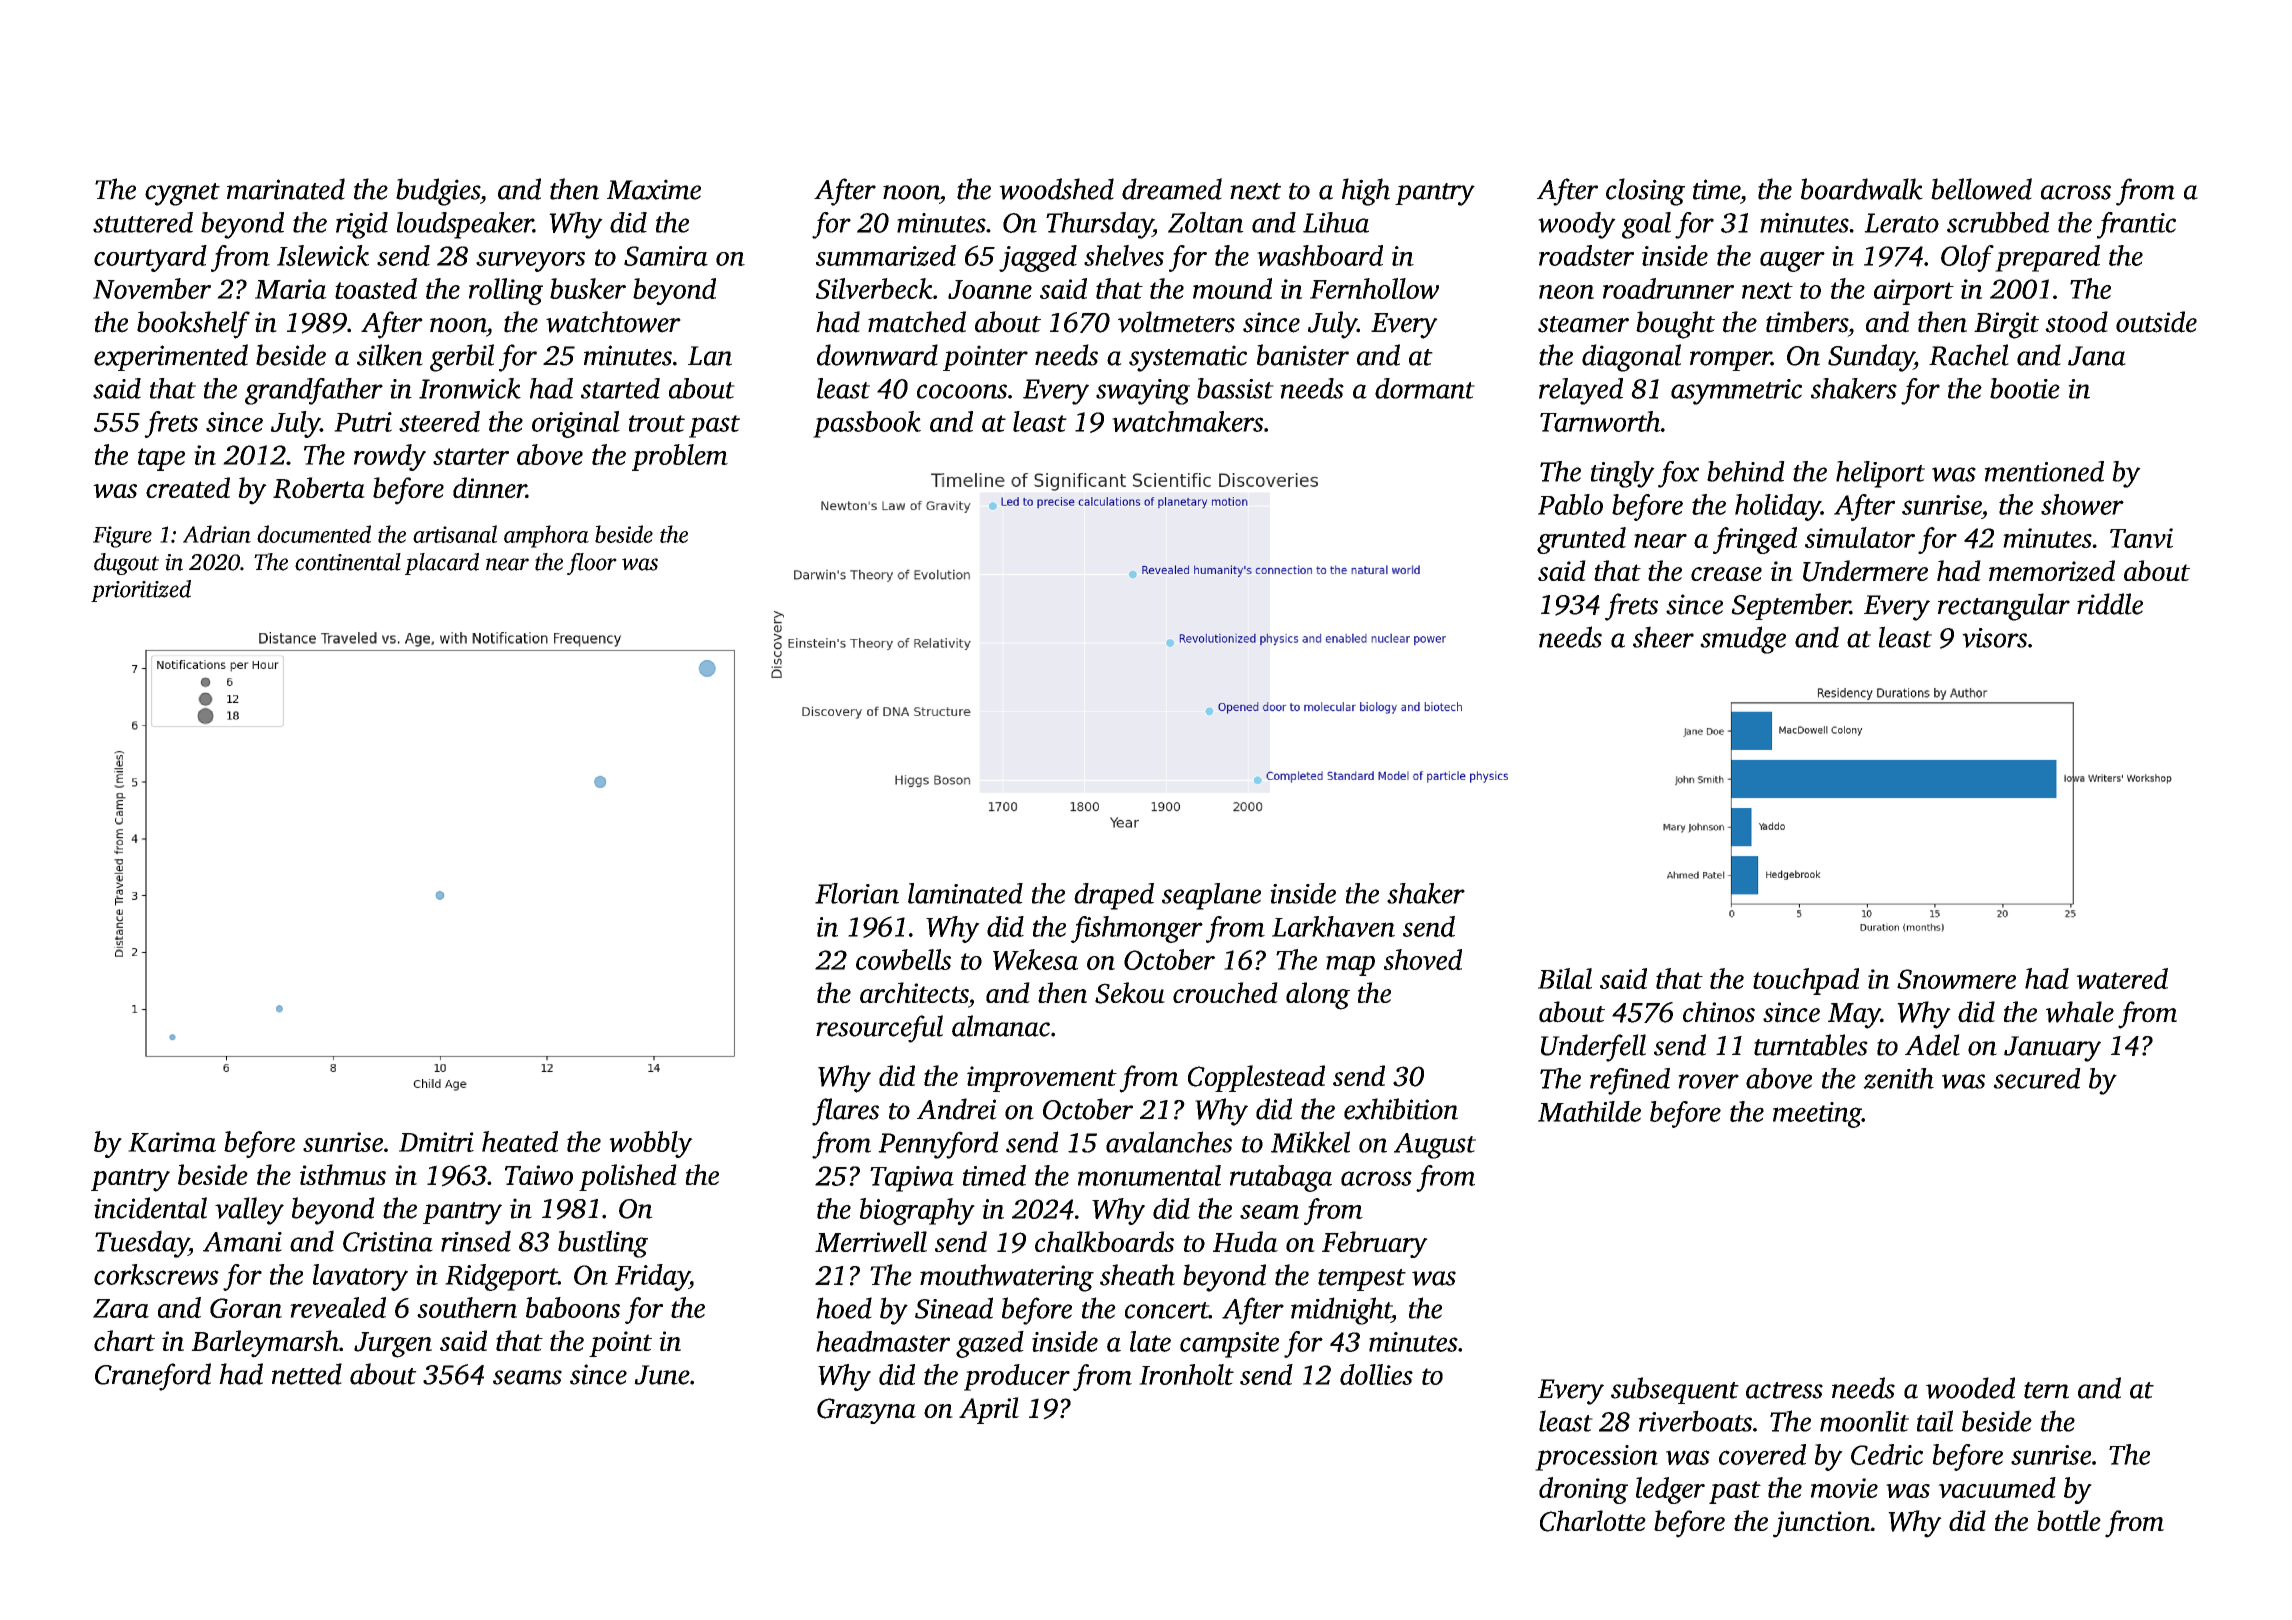 The height and width of the screenshot is (1620, 2292). What do you see at coordinates (438, 192) in the screenshot?
I see `budgies` at bounding box center [438, 192].
